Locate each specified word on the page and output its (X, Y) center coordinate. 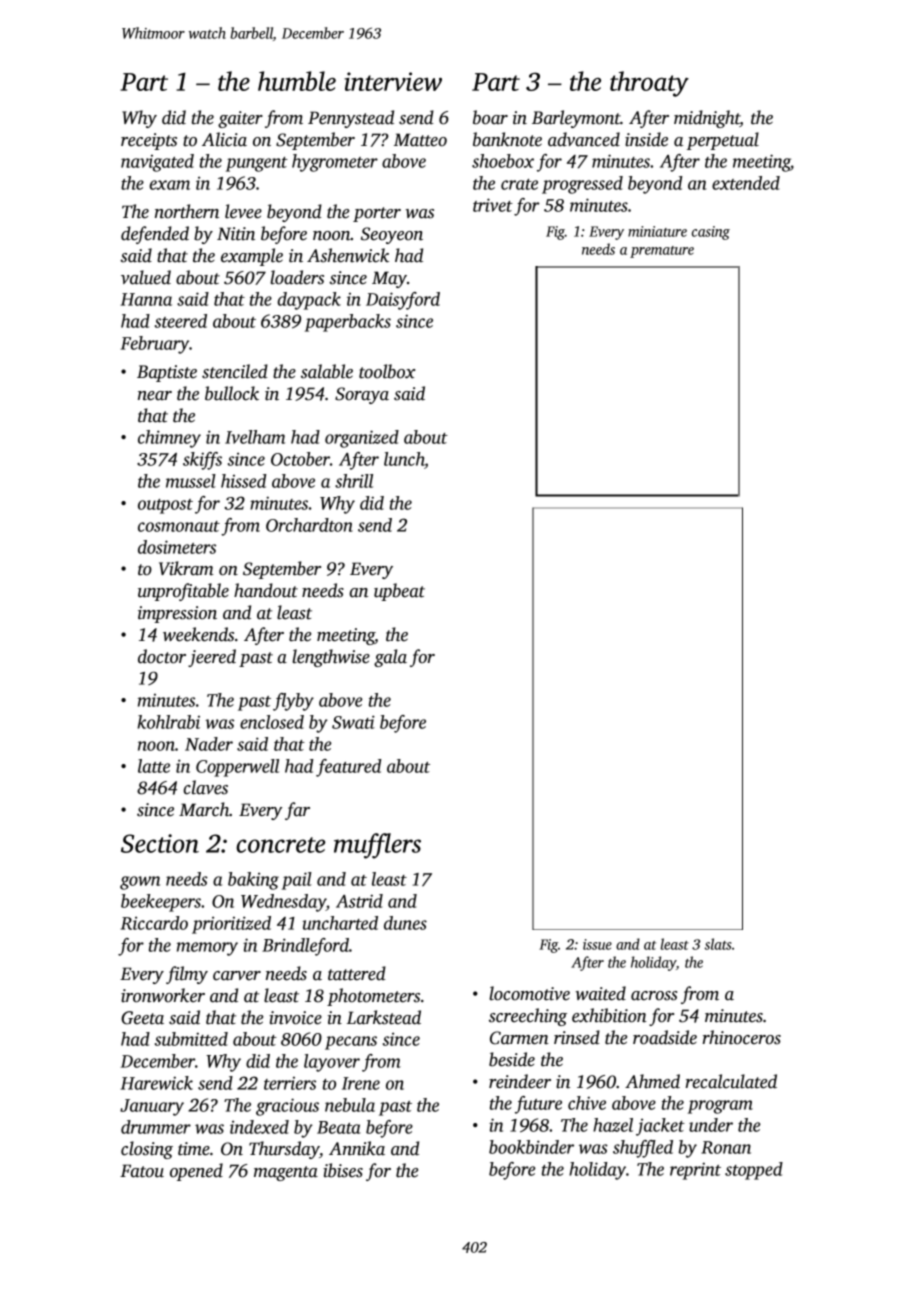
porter (377, 214)
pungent (257, 164)
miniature (657, 231)
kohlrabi (169, 722)
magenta (286, 1173)
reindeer (520, 1081)
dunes (405, 923)
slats (718, 944)
